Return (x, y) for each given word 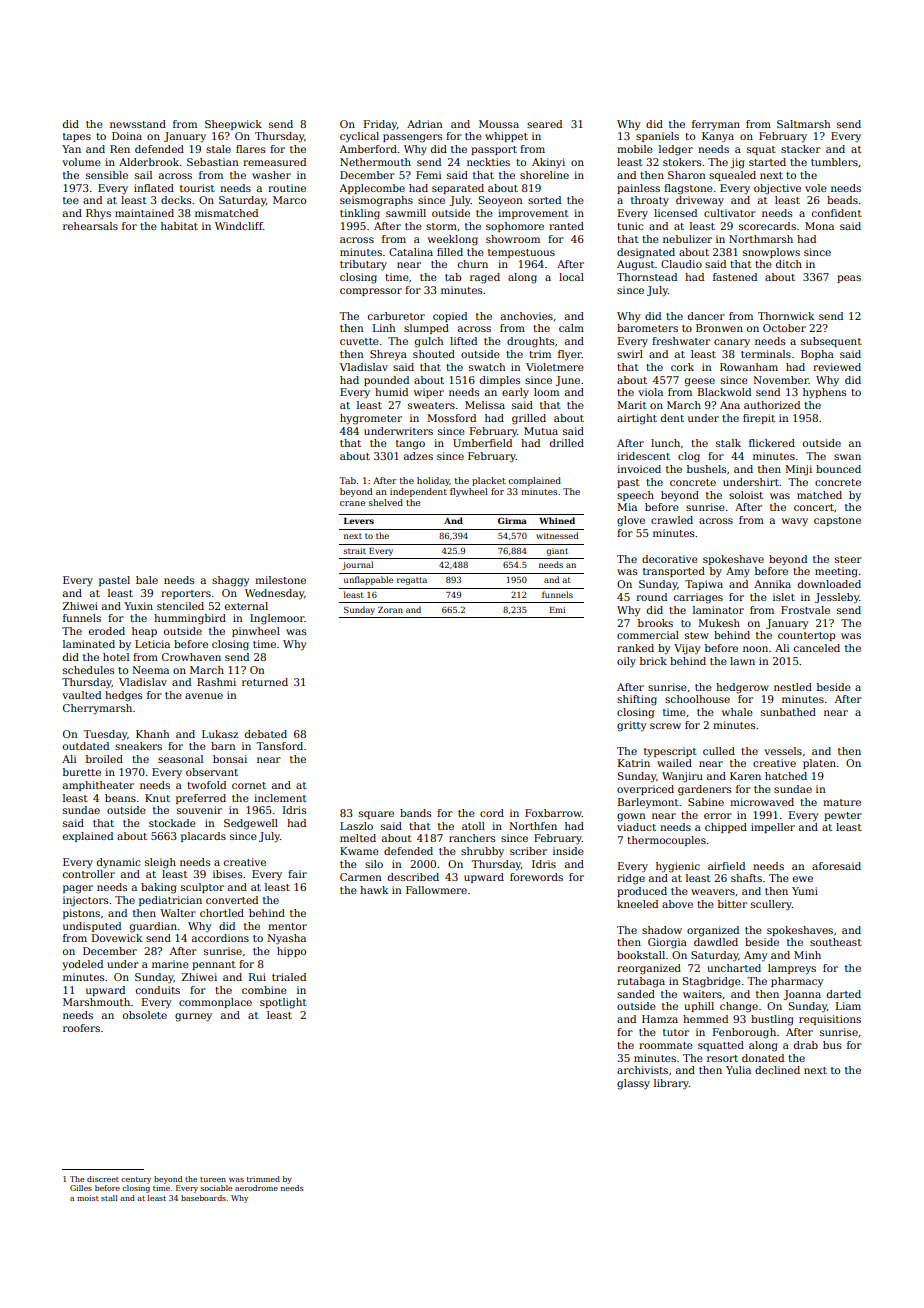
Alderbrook (149, 162)
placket (489, 481)
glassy (633, 1084)
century (136, 1180)
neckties (488, 162)
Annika (772, 584)
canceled (817, 648)
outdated (86, 746)
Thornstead (647, 277)
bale (147, 580)
